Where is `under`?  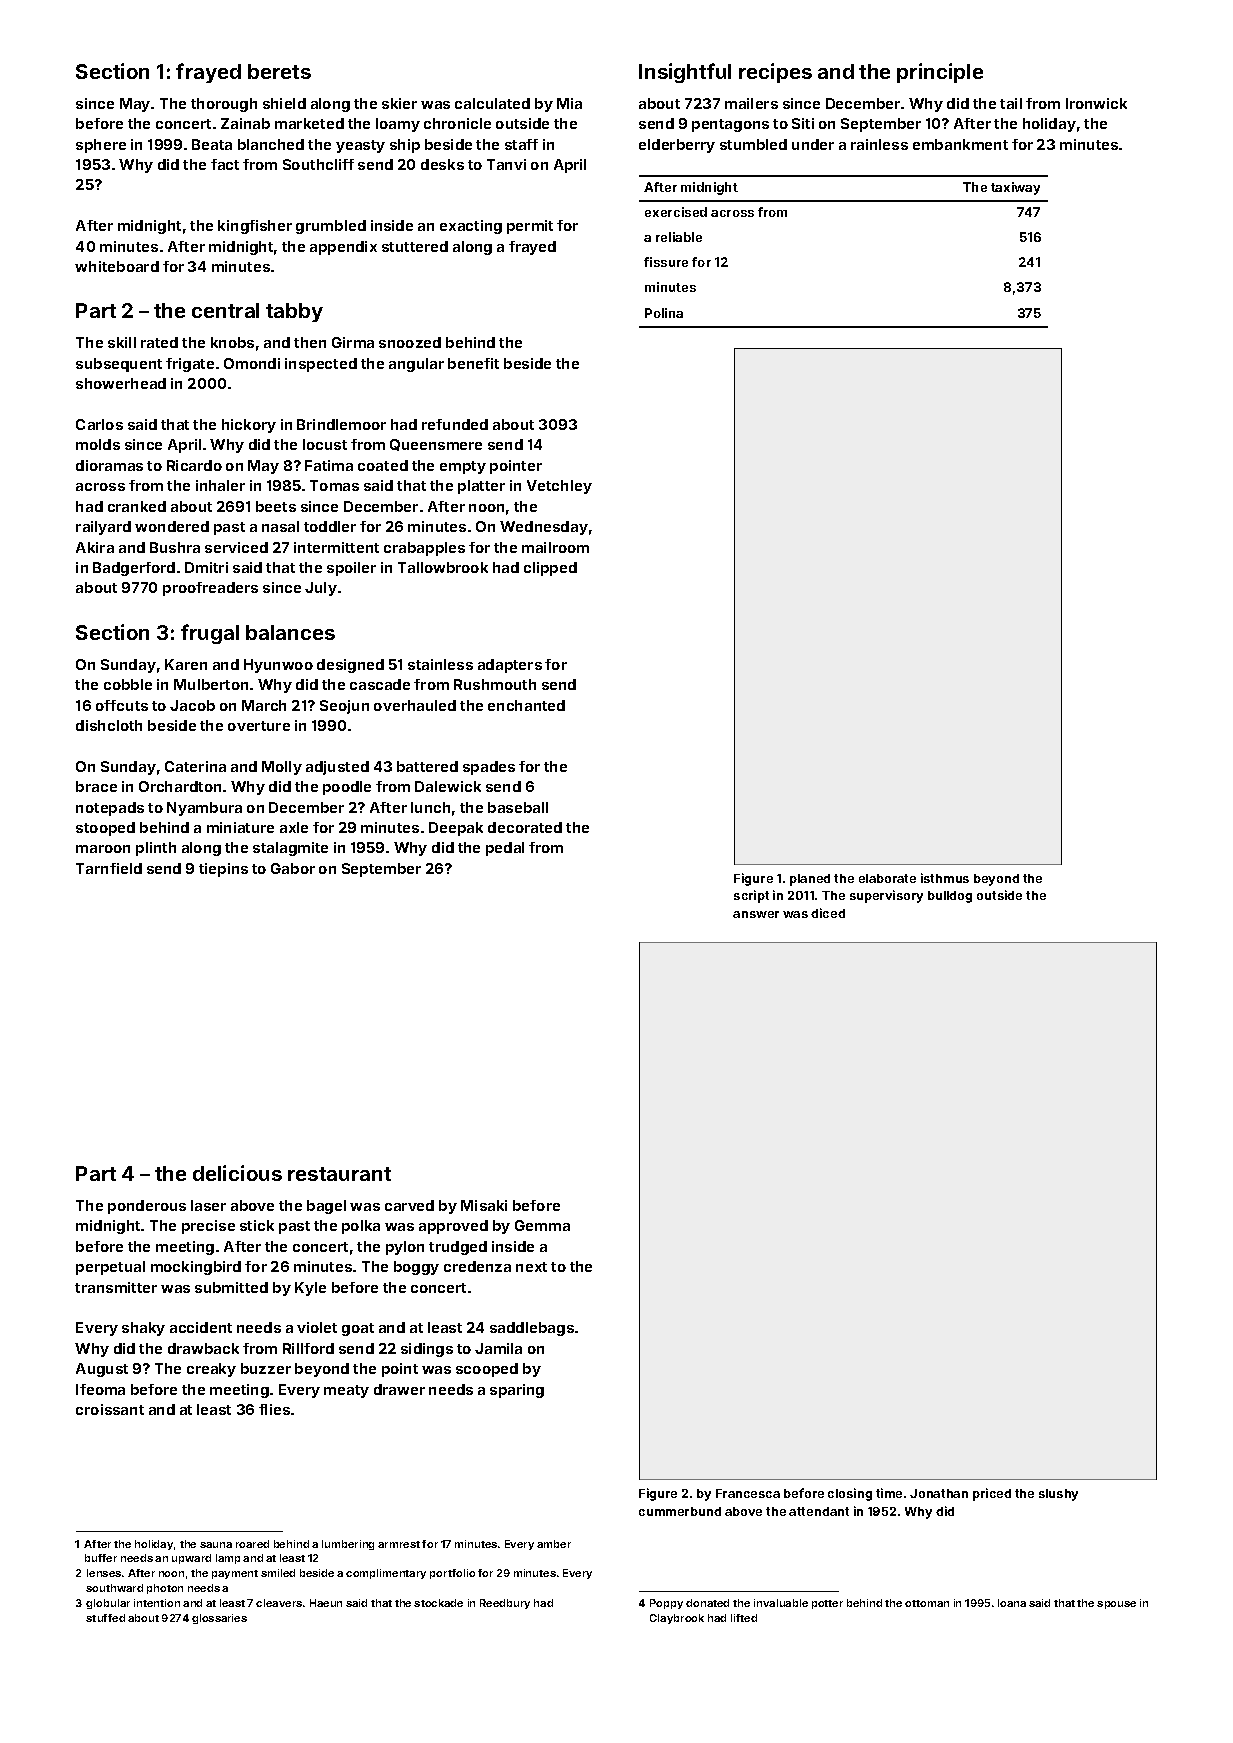
under is located at coordinates (813, 144).
